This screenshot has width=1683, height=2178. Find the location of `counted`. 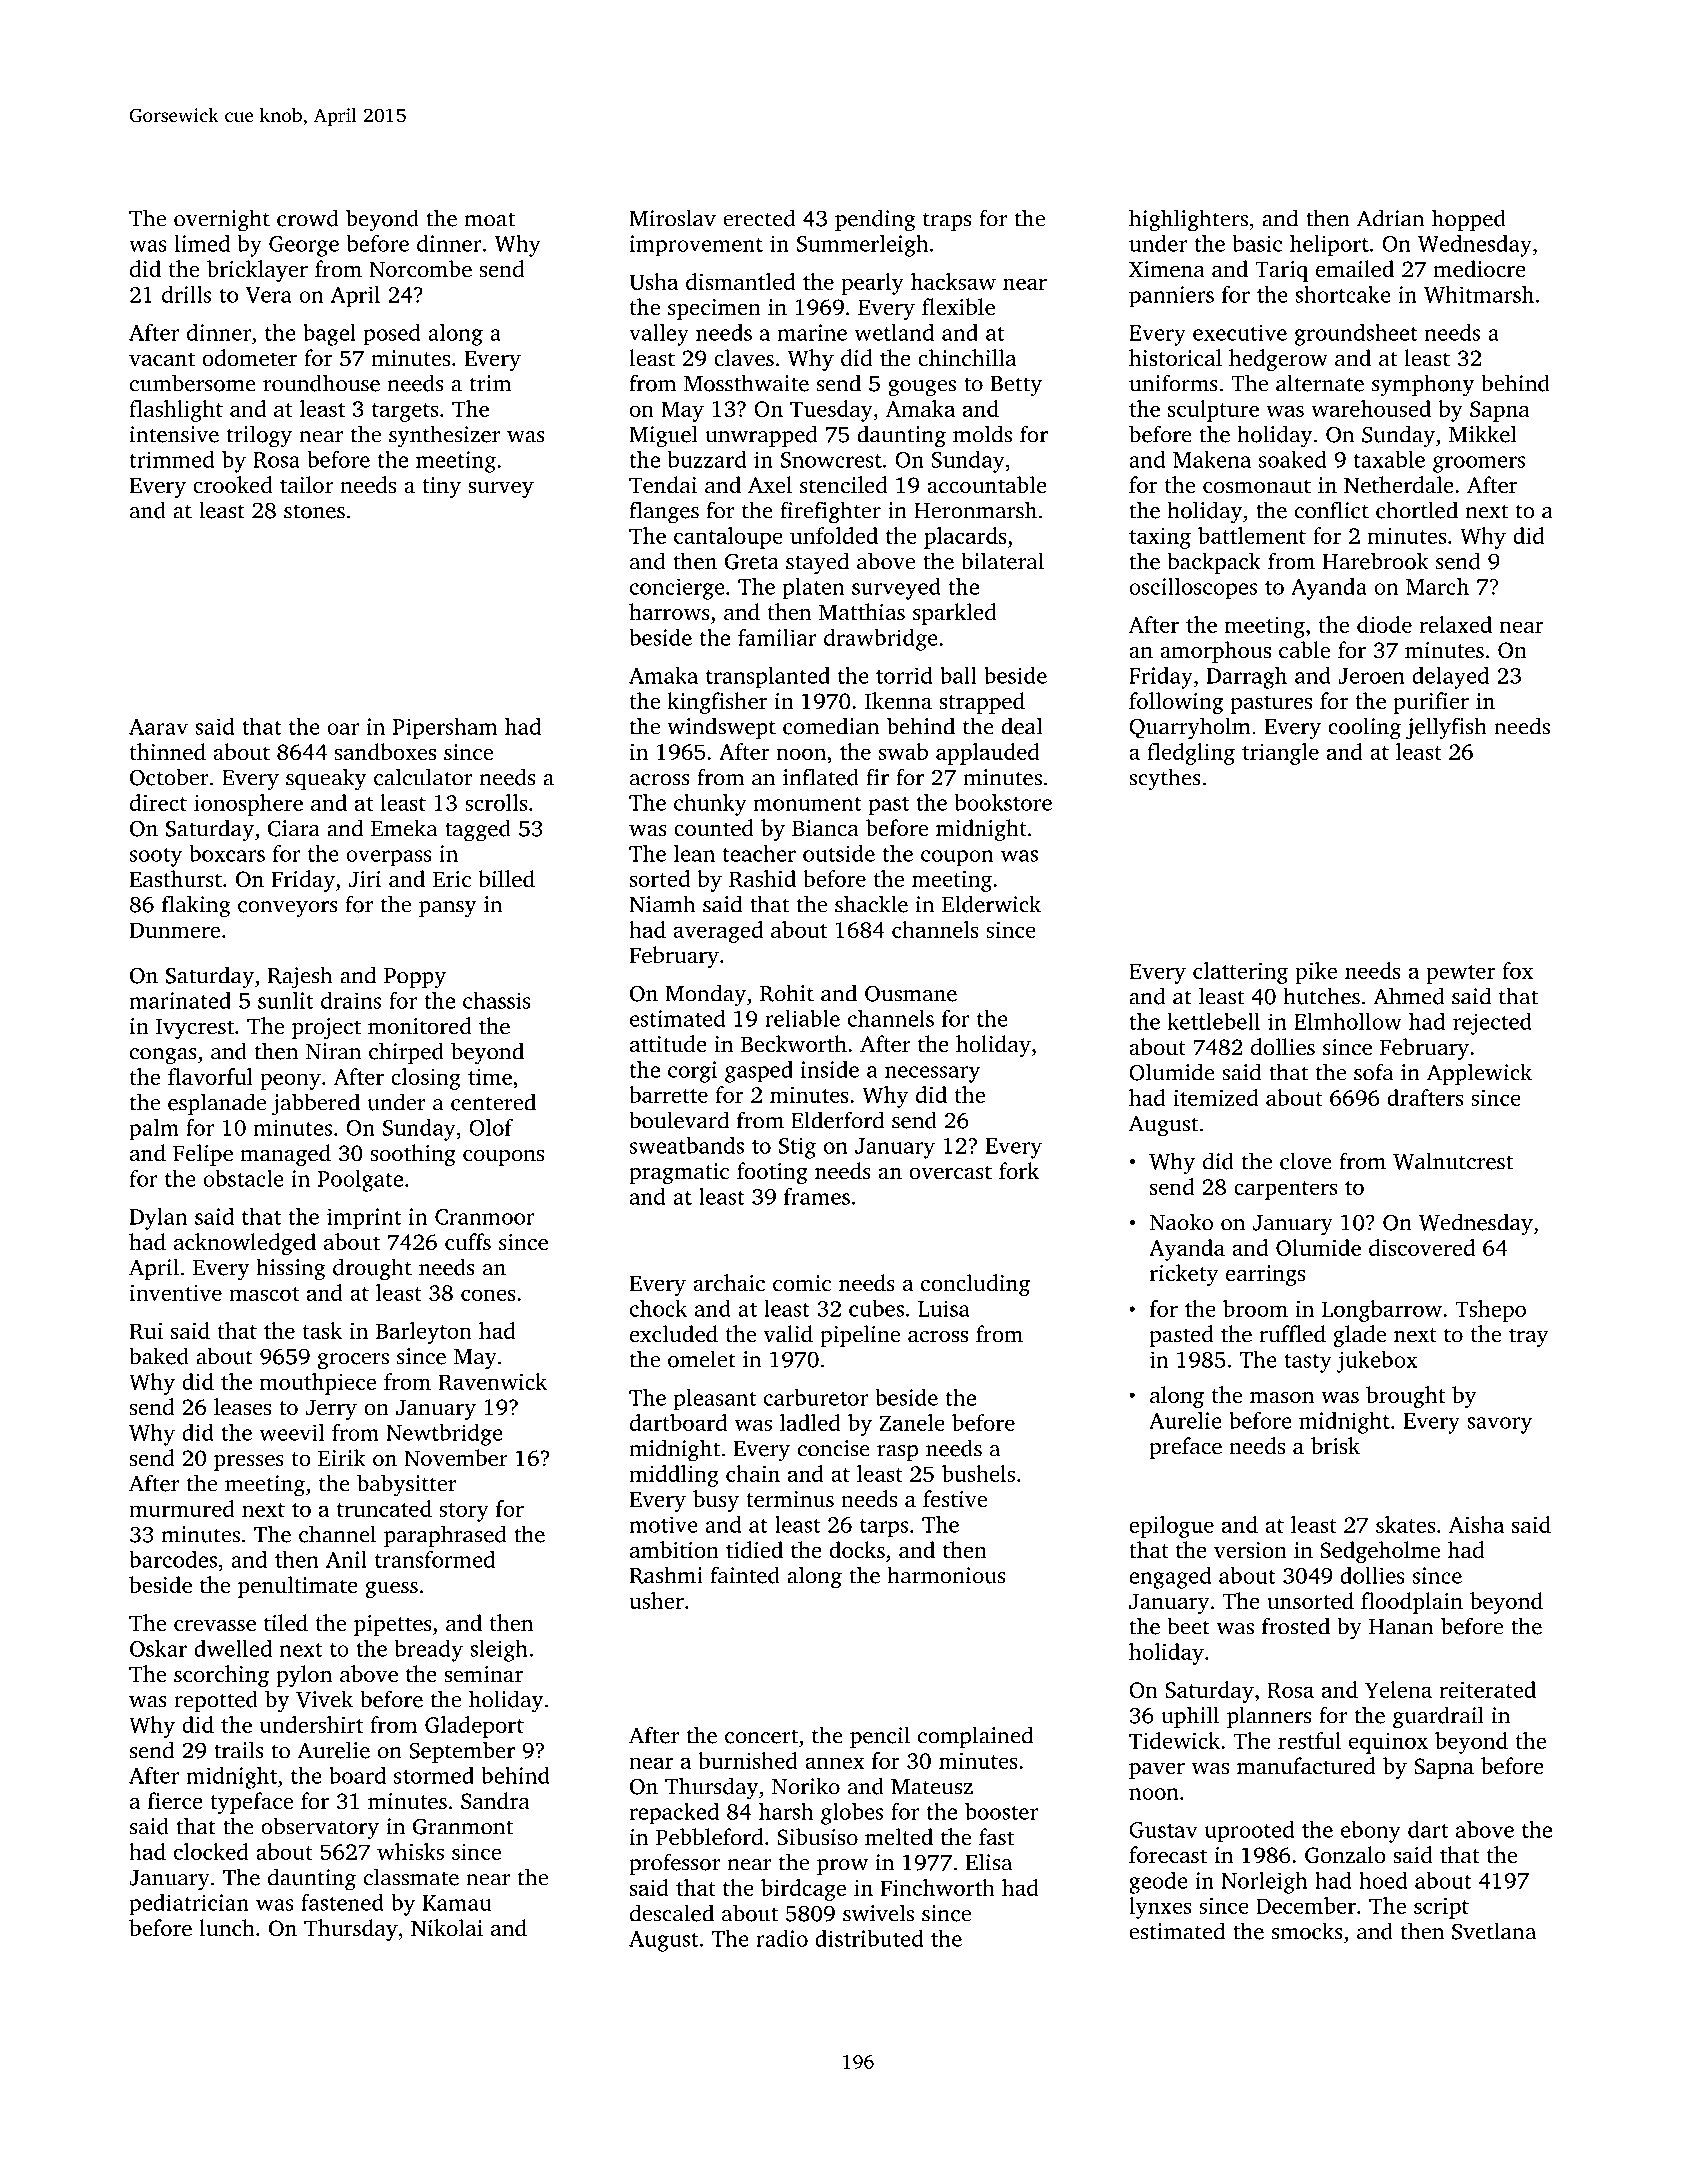

counted is located at coordinates (714, 828).
